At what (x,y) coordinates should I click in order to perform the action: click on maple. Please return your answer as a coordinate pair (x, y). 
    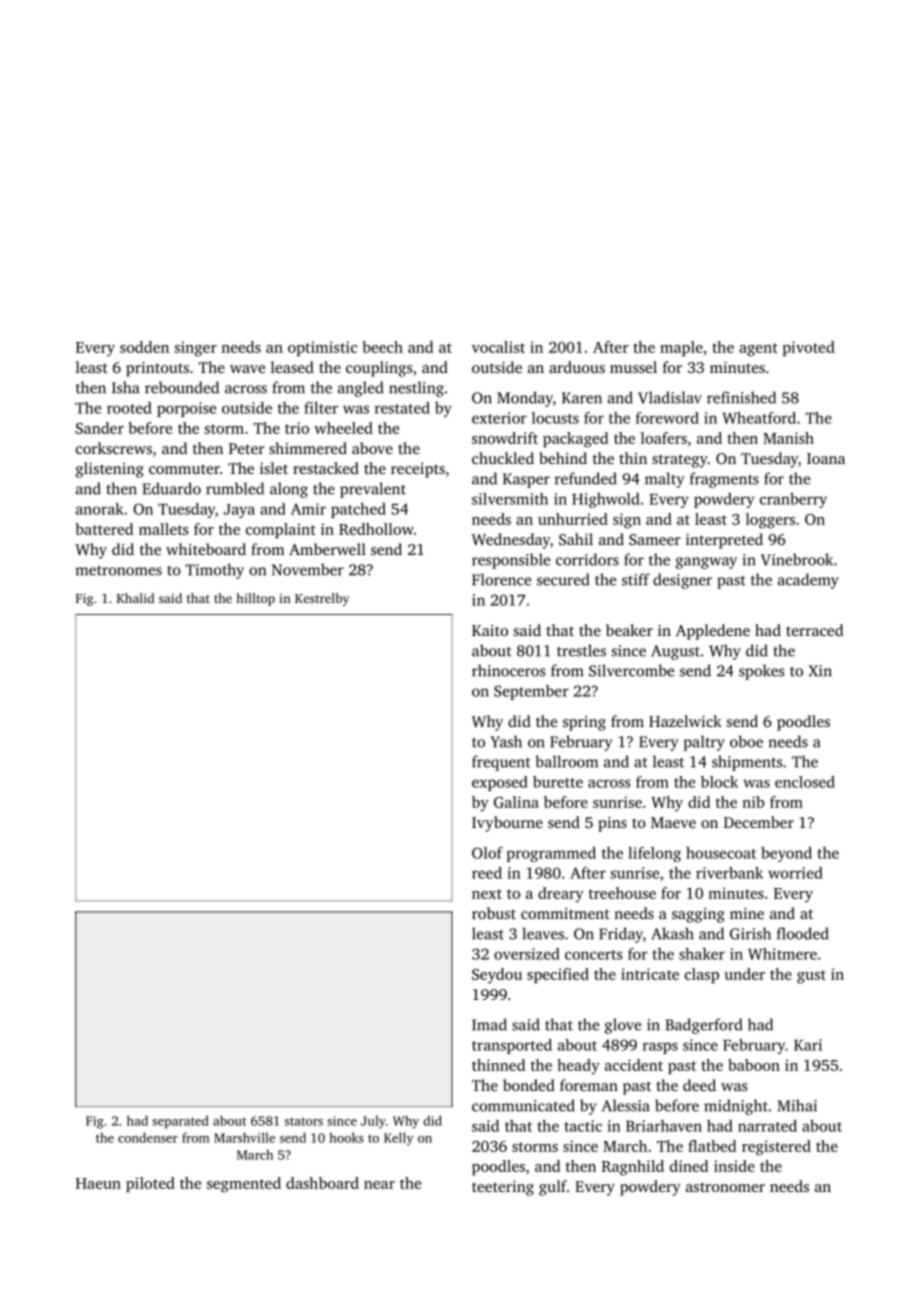
    Looking at the image, I should click on (681, 348).
